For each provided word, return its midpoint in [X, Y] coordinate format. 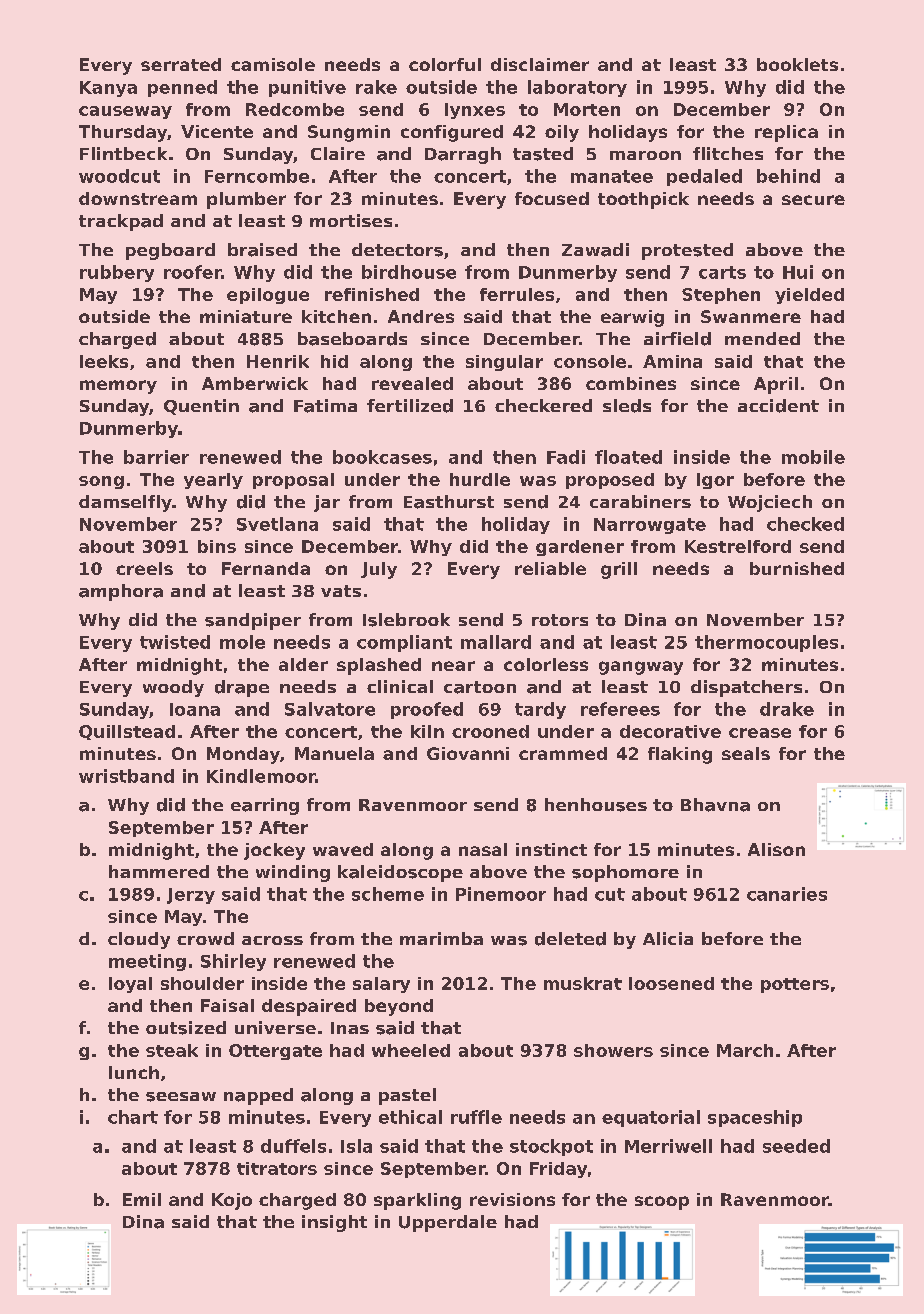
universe [275, 1027]
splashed [379, 666]
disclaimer [540, 64]
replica [786, 133]
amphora [121, 592]
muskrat [583, 983]
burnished [797, 568]
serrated [181, 64]
